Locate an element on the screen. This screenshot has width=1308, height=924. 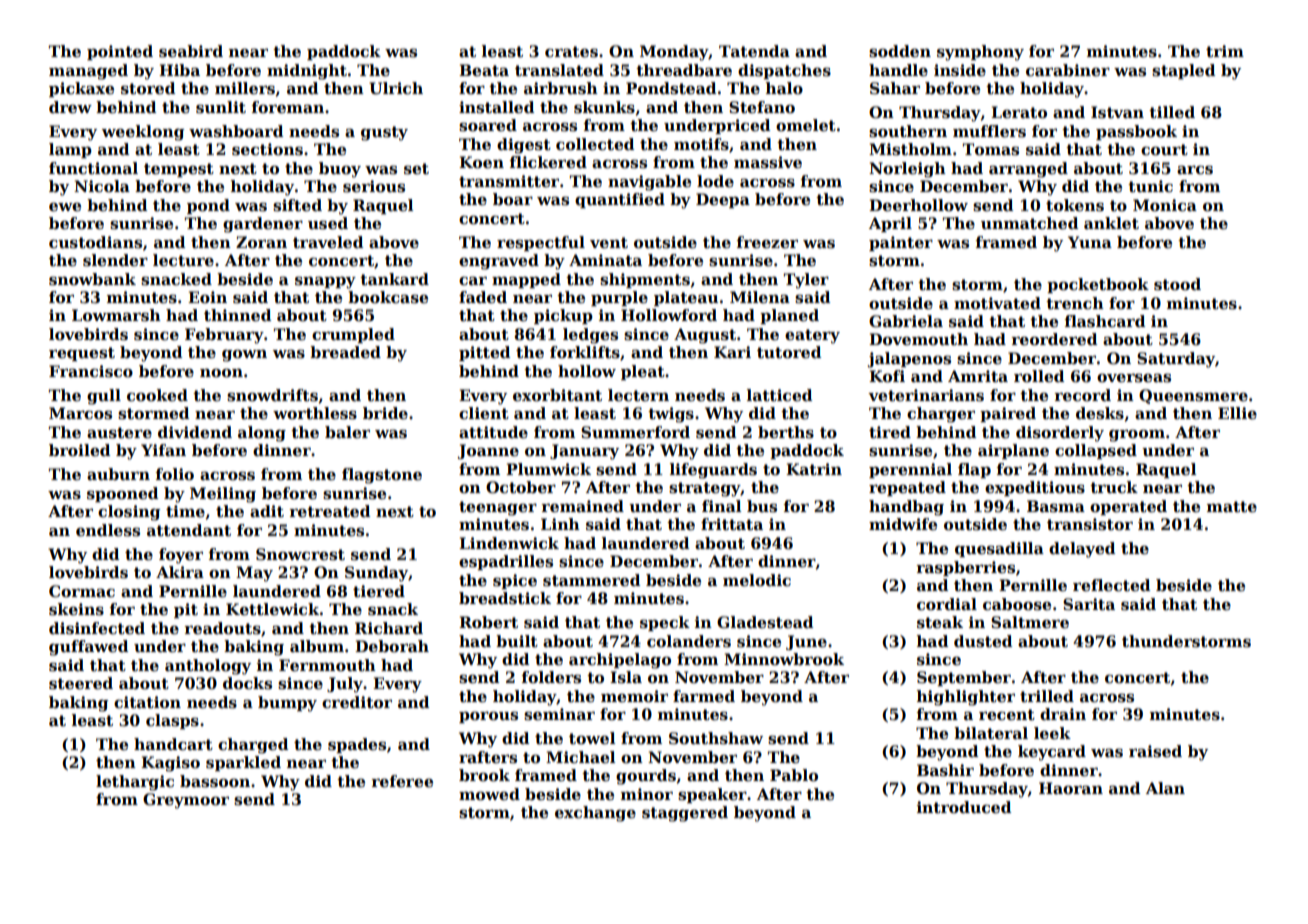
staggered is located at coordinates (685, 814).
